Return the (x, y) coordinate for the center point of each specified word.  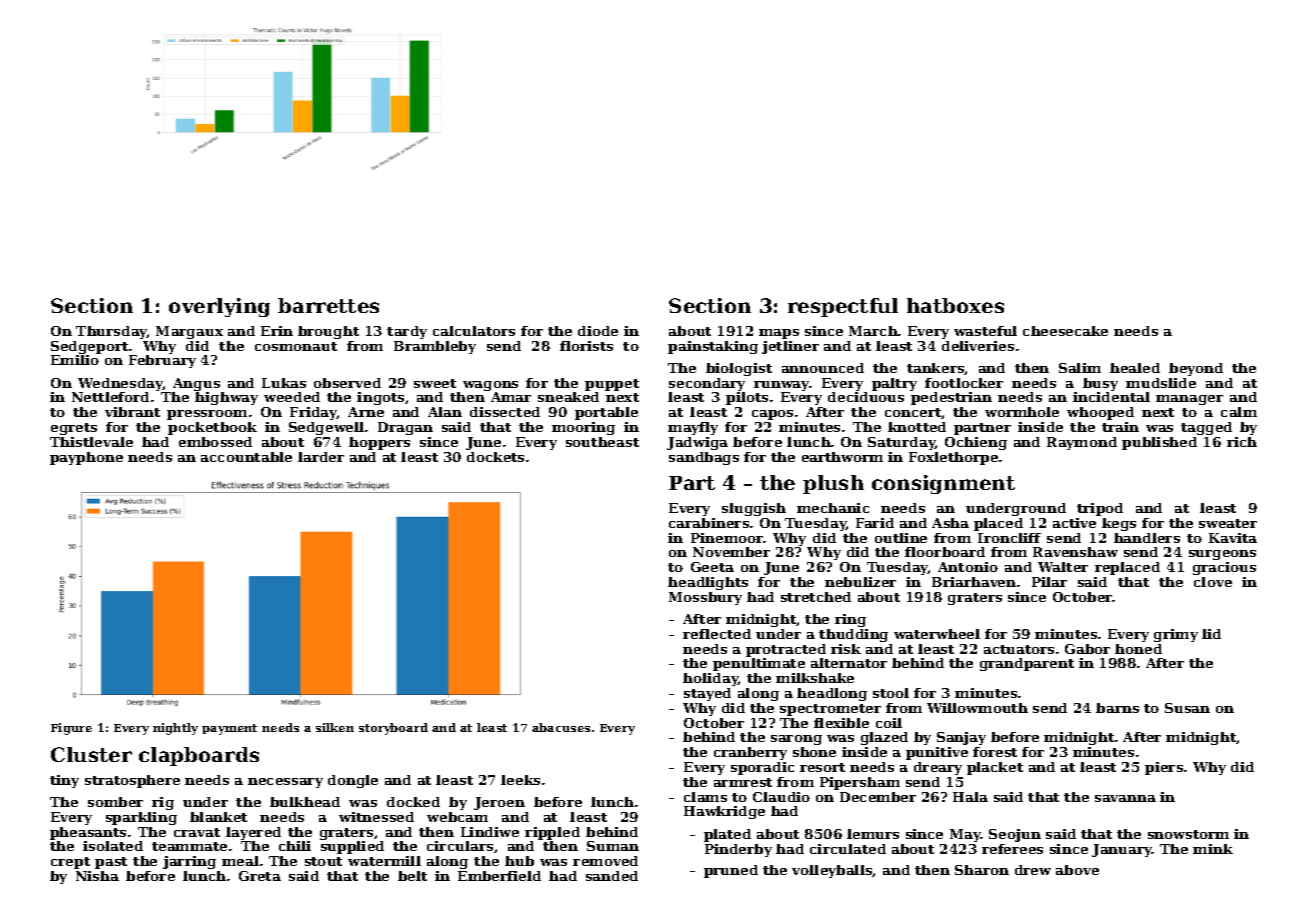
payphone (86, 458)
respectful (843, 307)
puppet (612, 385)
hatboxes (955, 305)
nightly (175, 729)
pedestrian (951, 398)
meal (240, 861)
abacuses (561, 727)
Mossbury (705, 598)
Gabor (1087, 649)
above (1077, 870)
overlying (219, 307)
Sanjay (961, 738)
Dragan (405, 428)
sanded (612, 876)
